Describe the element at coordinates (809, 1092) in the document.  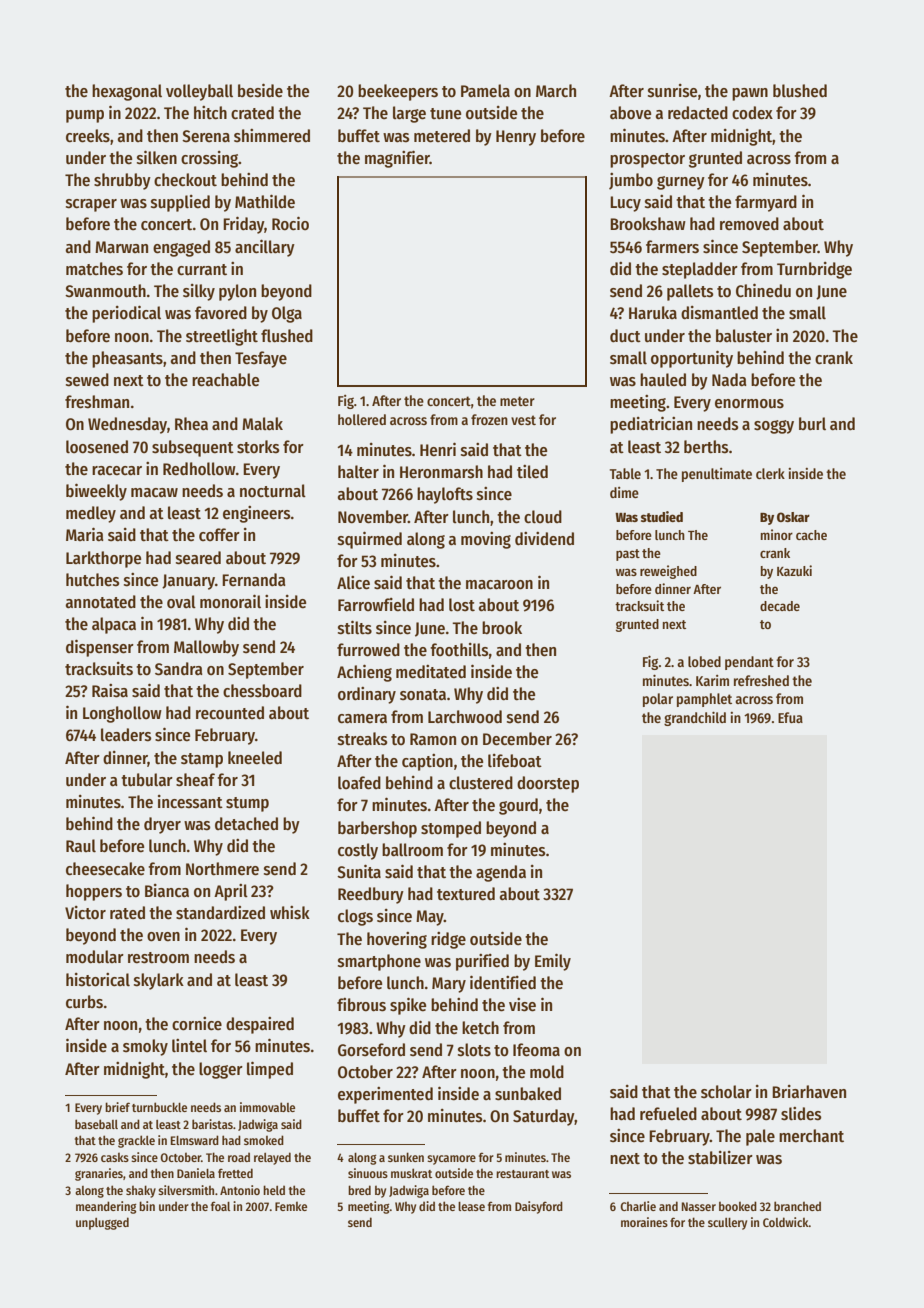
I see `Briarhaven` at that location.
